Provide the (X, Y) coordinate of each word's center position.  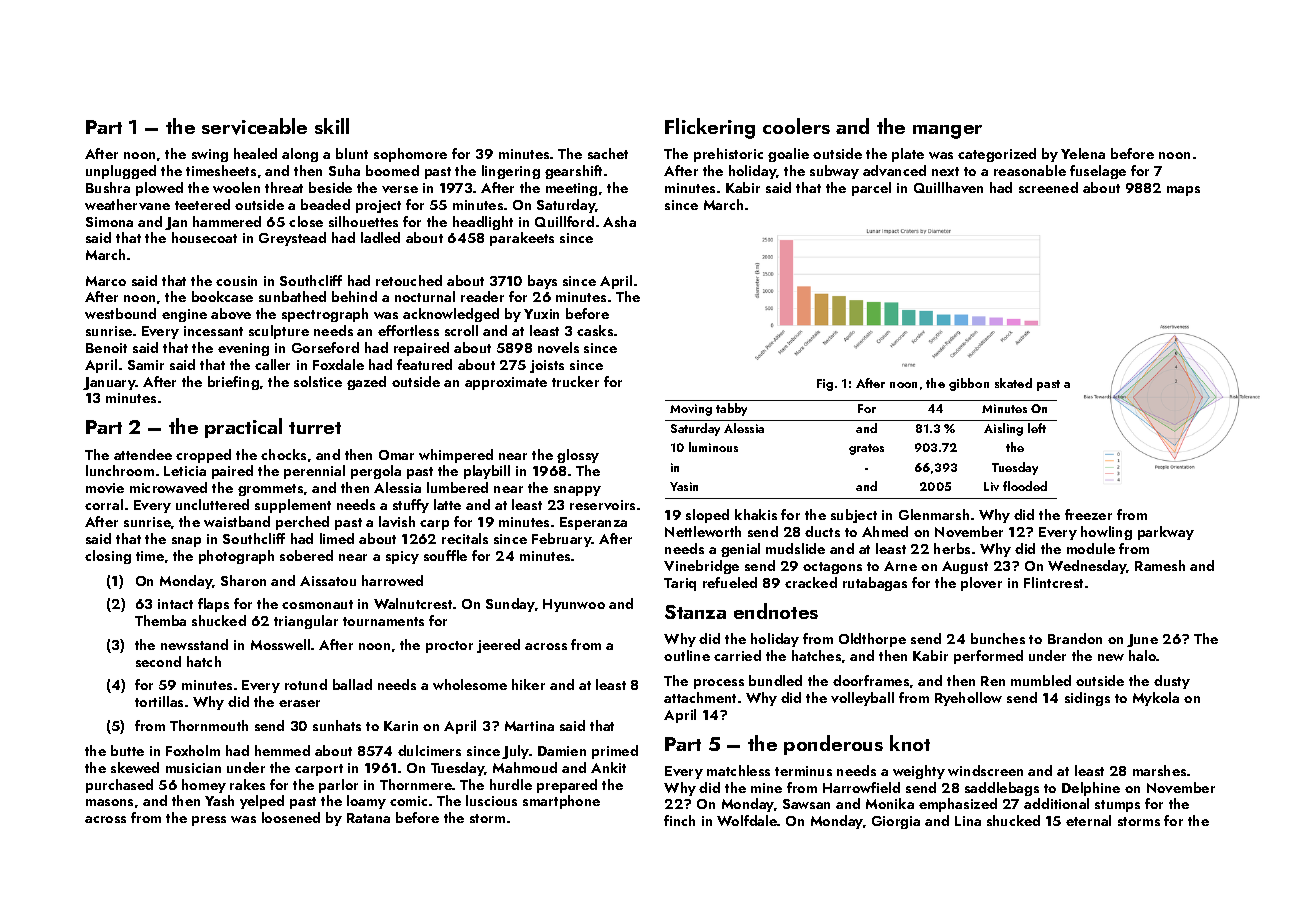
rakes (247, 784)
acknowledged (451, 315)
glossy (578, 456)
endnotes (776, 611)
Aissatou (328, 581)
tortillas (159, 701)
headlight (483, 223)
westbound (120, 313)
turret (315, 428)
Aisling (1003, 429)
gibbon (969, 384)
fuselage (1098, 172)
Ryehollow (968, 699)
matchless (738, 770)
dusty (1172, 682)
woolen (236, 187)
